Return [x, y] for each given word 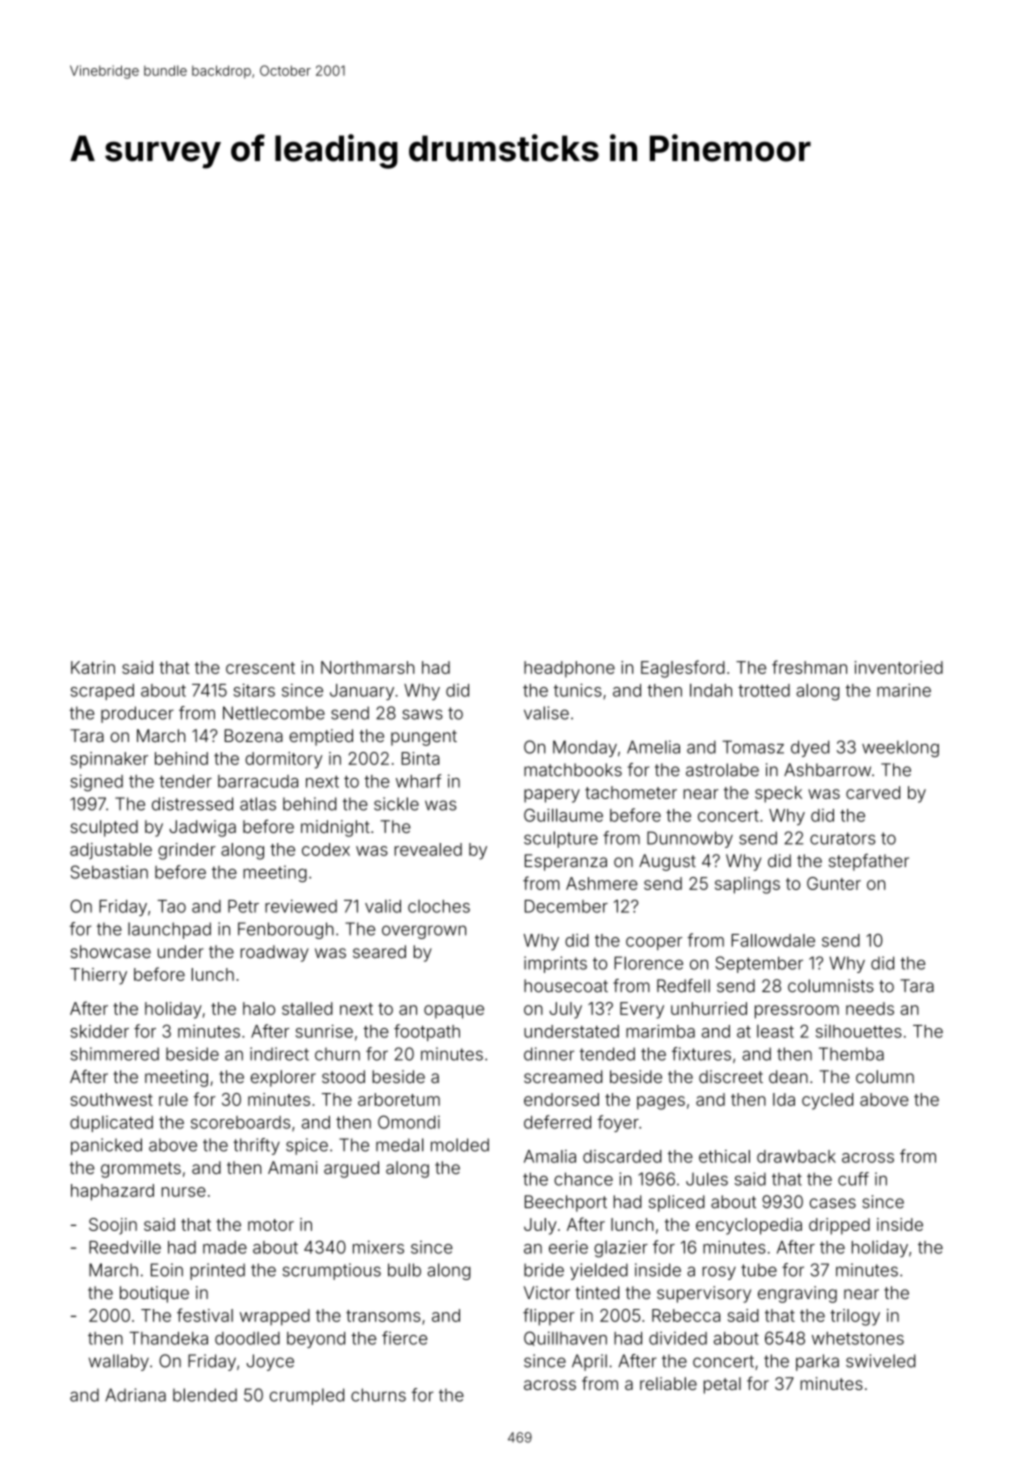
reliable [668, 1383]
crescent [260, 668]
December [566, 906]
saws [422, 714]
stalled [307, 1008]
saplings [747, 885]
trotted [764, 690]
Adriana [135, 1395]
